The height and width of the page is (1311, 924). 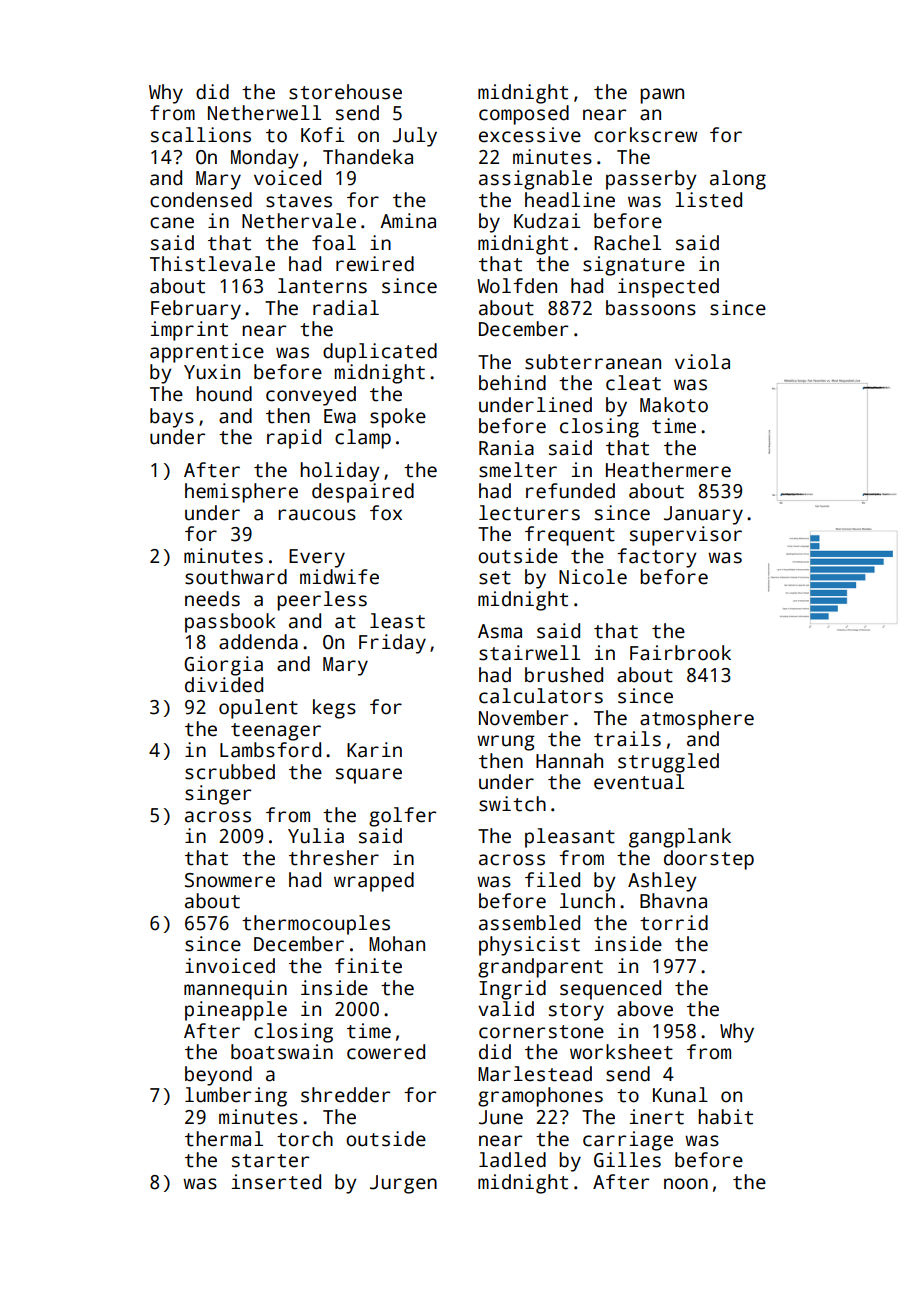 I want to click on hound, so click(x=224, y=394).
